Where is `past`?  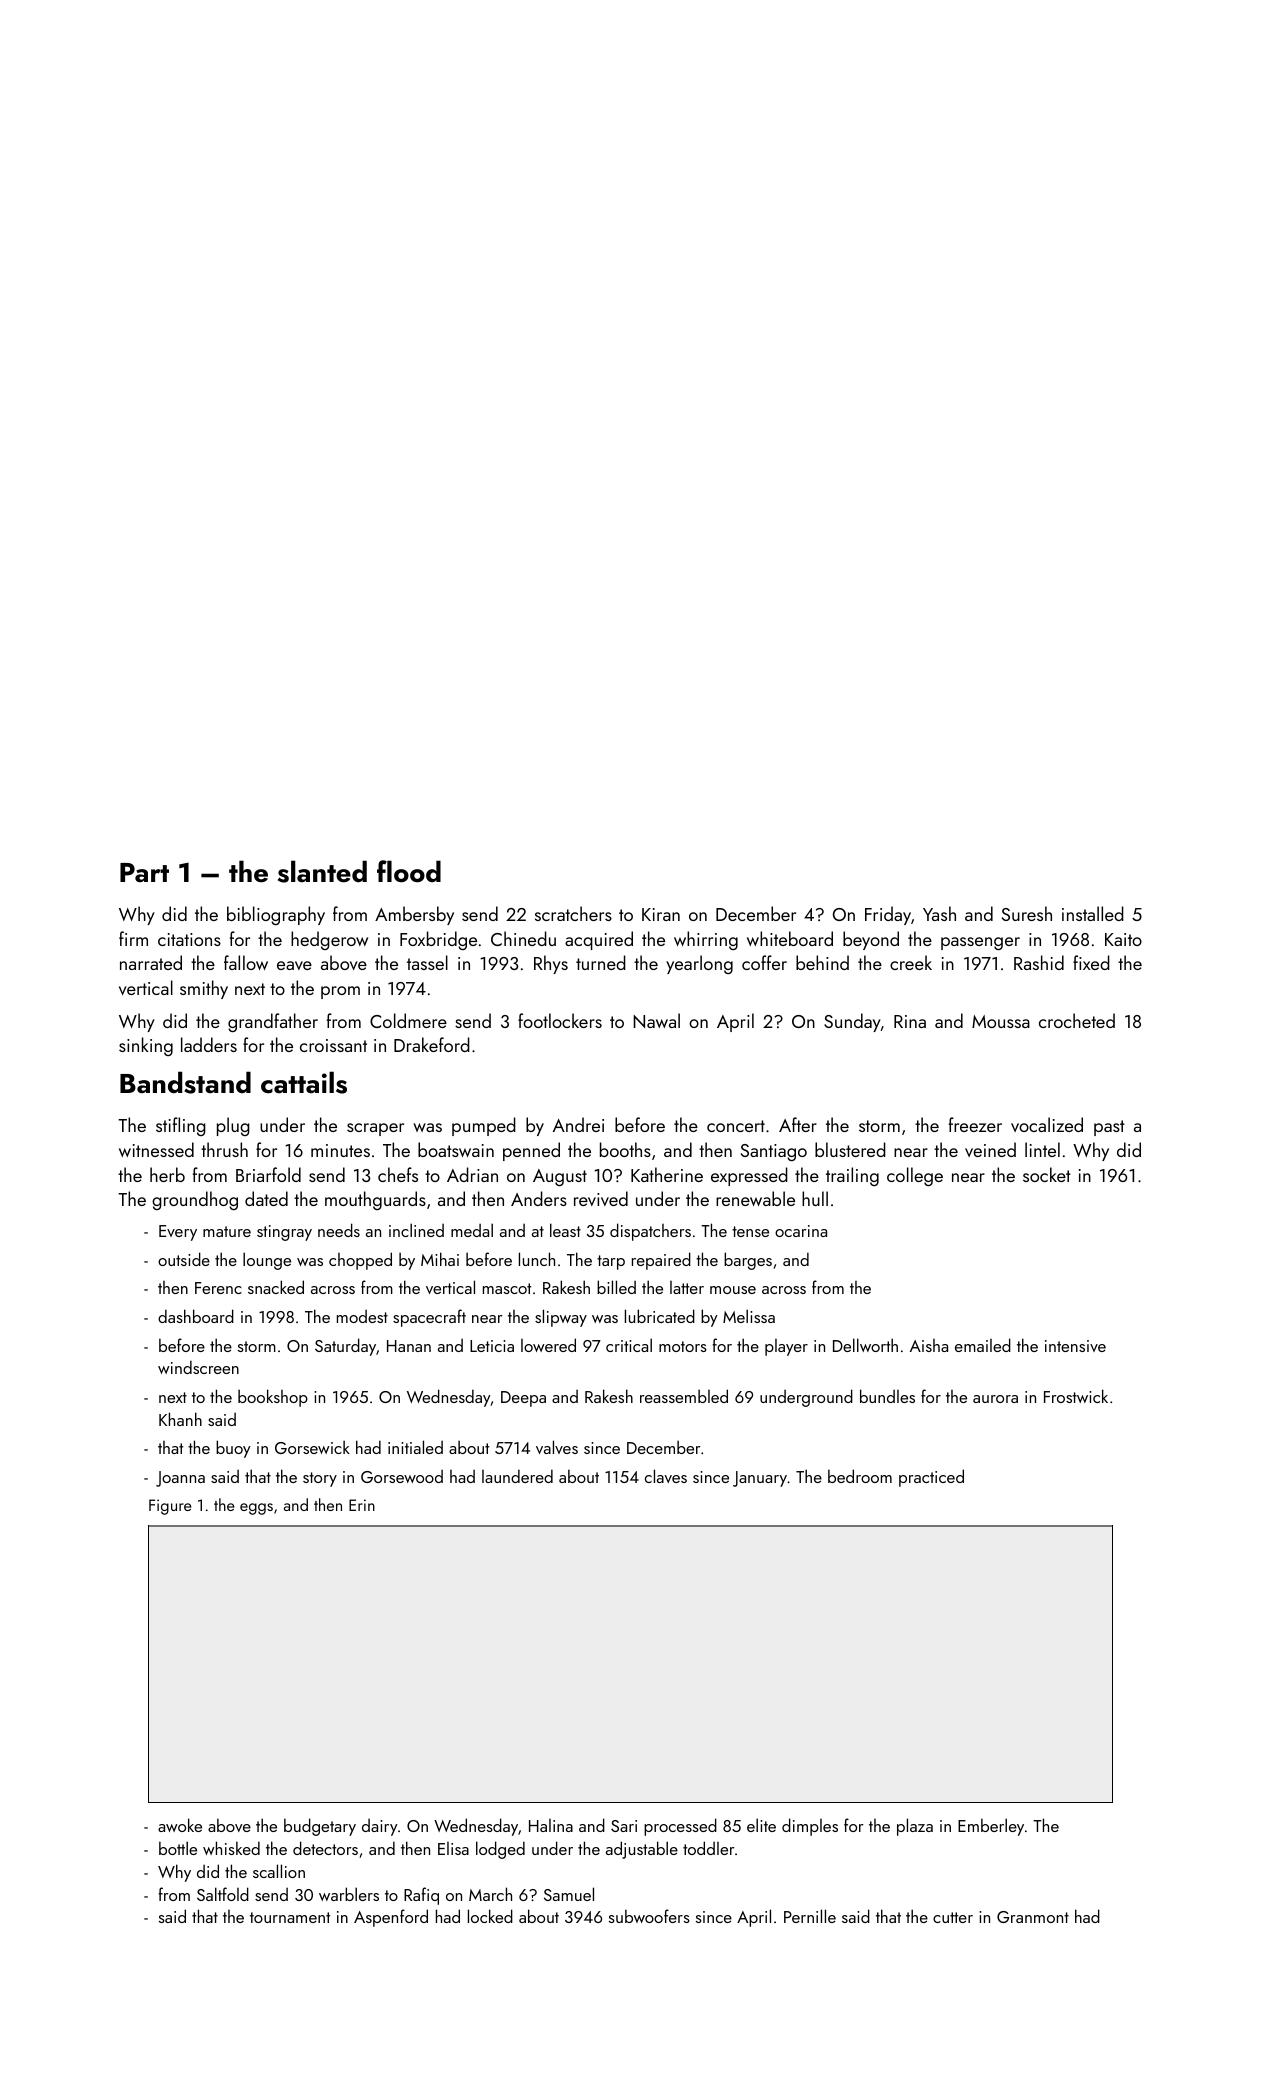
past is located at coordinates (1109, 1128).
